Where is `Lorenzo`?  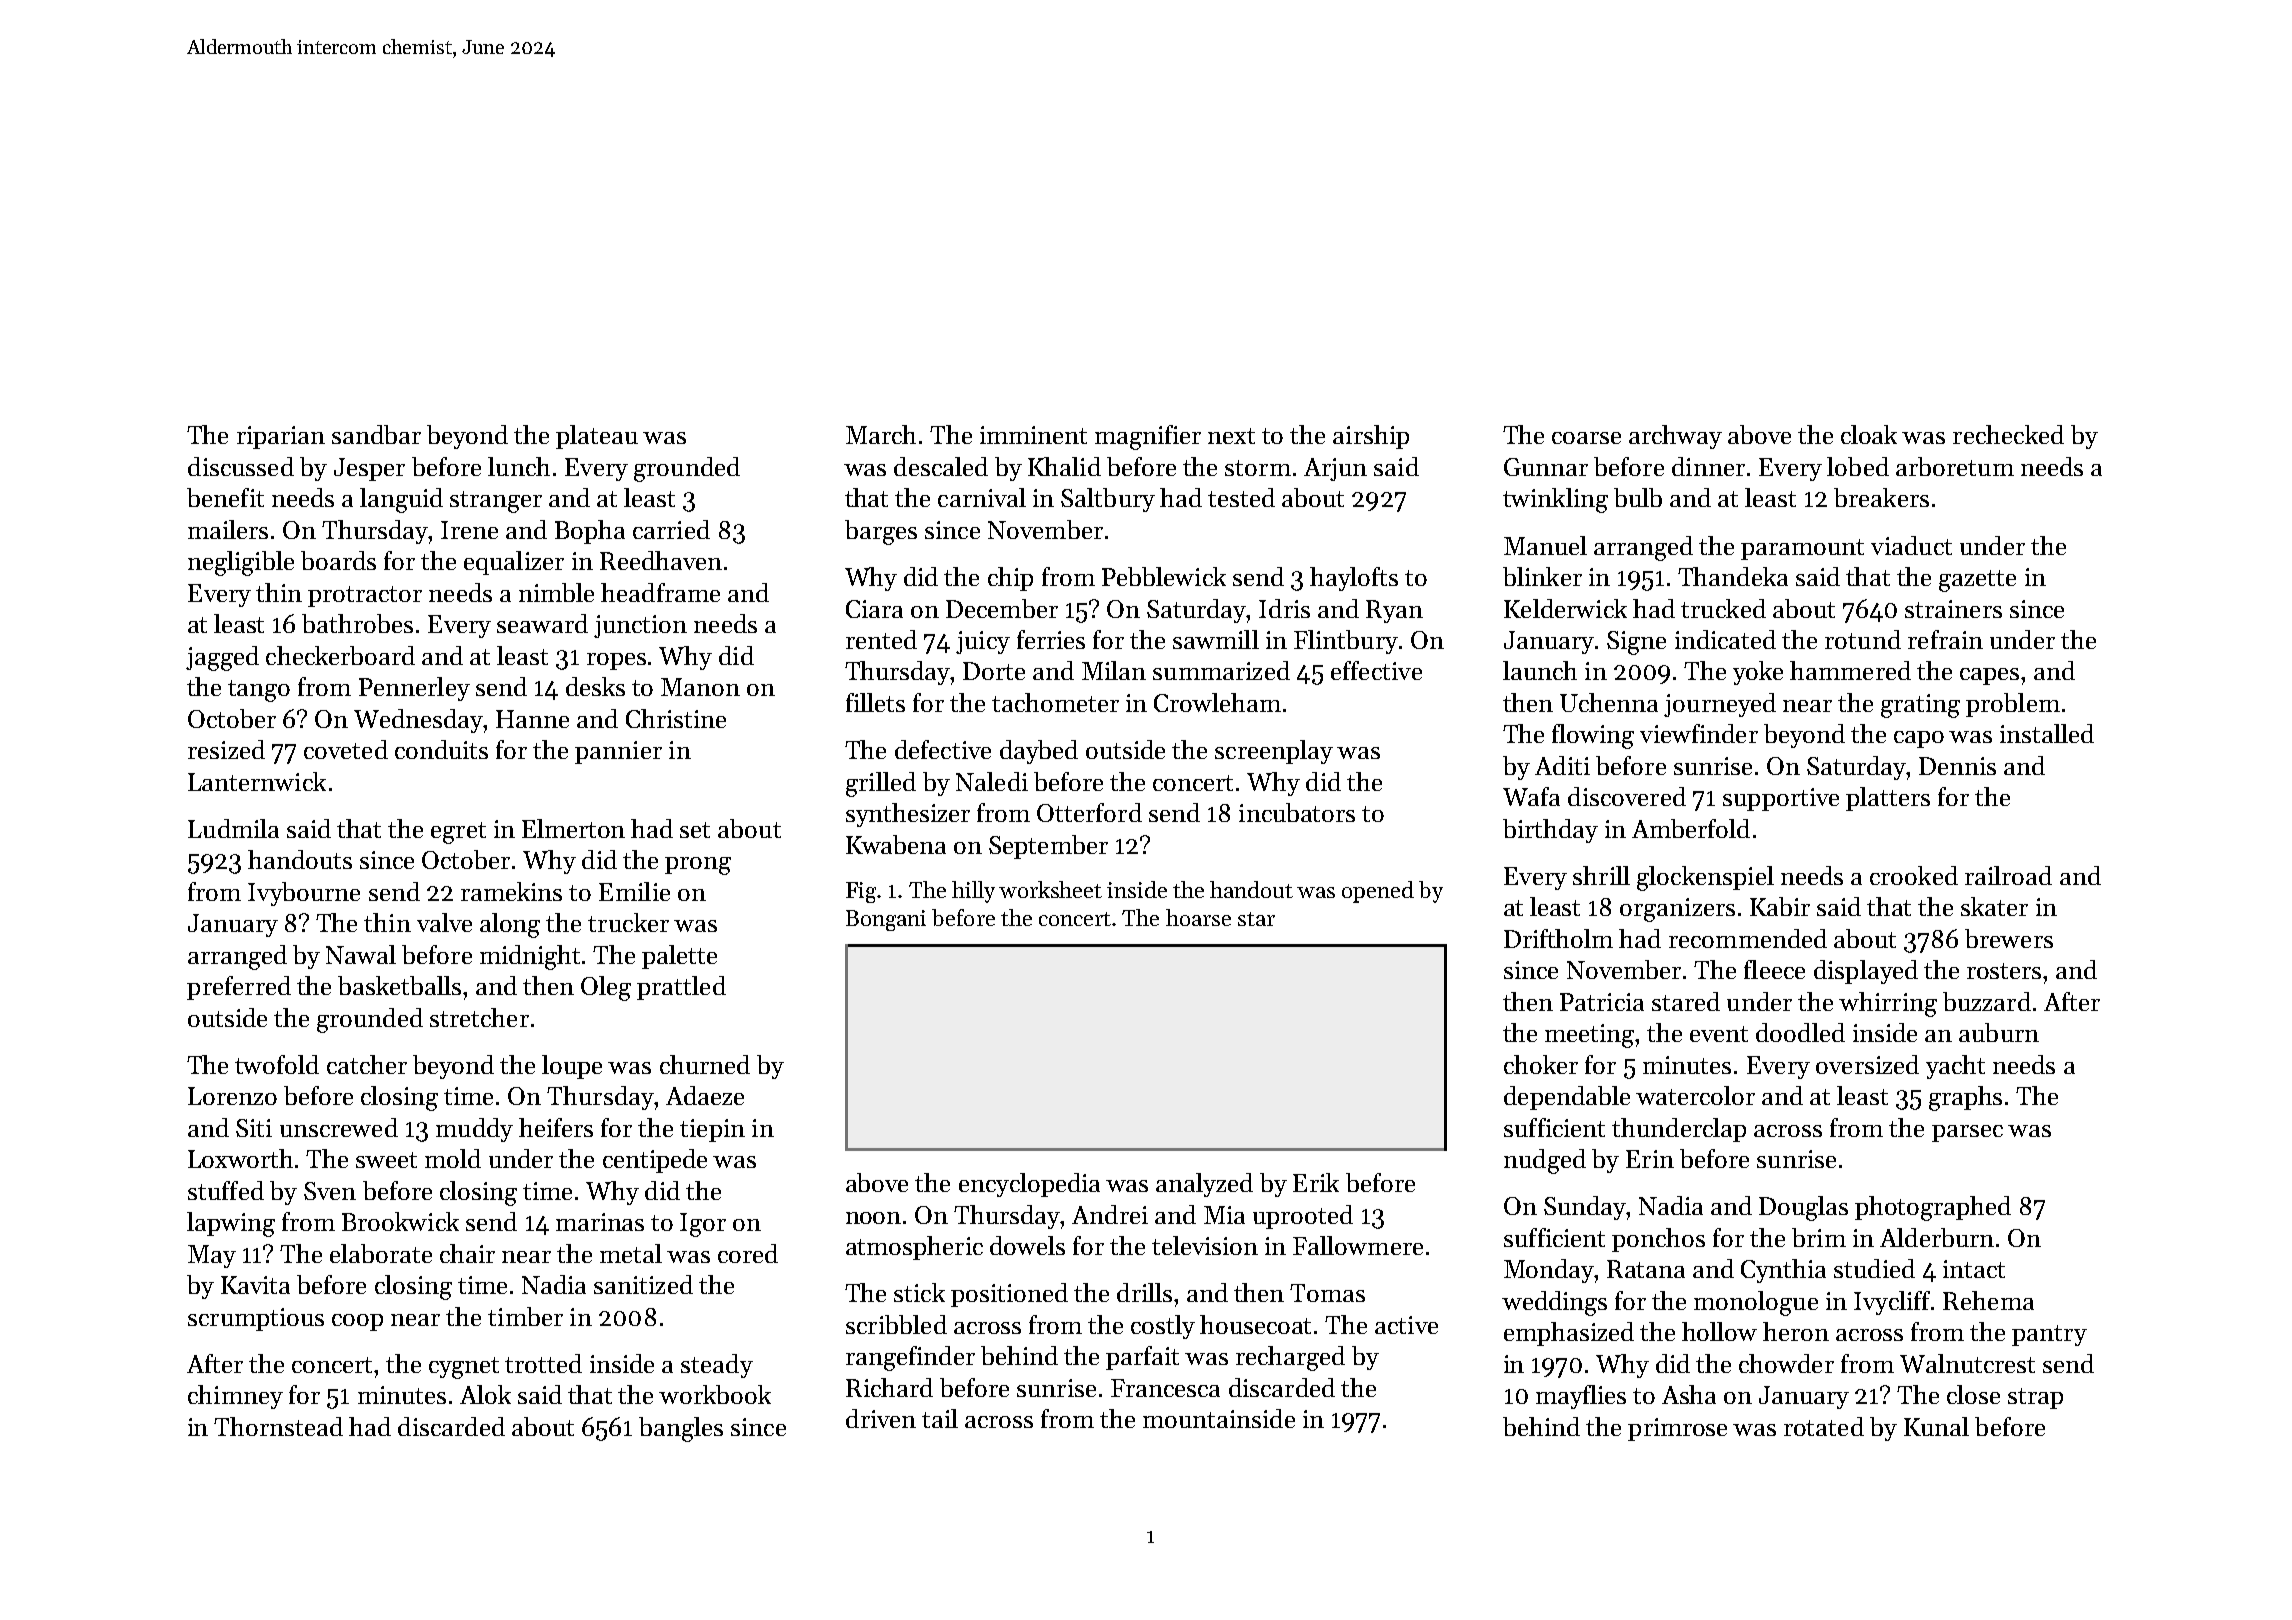
Lorenzo is located at coordinates (232, 1096).
